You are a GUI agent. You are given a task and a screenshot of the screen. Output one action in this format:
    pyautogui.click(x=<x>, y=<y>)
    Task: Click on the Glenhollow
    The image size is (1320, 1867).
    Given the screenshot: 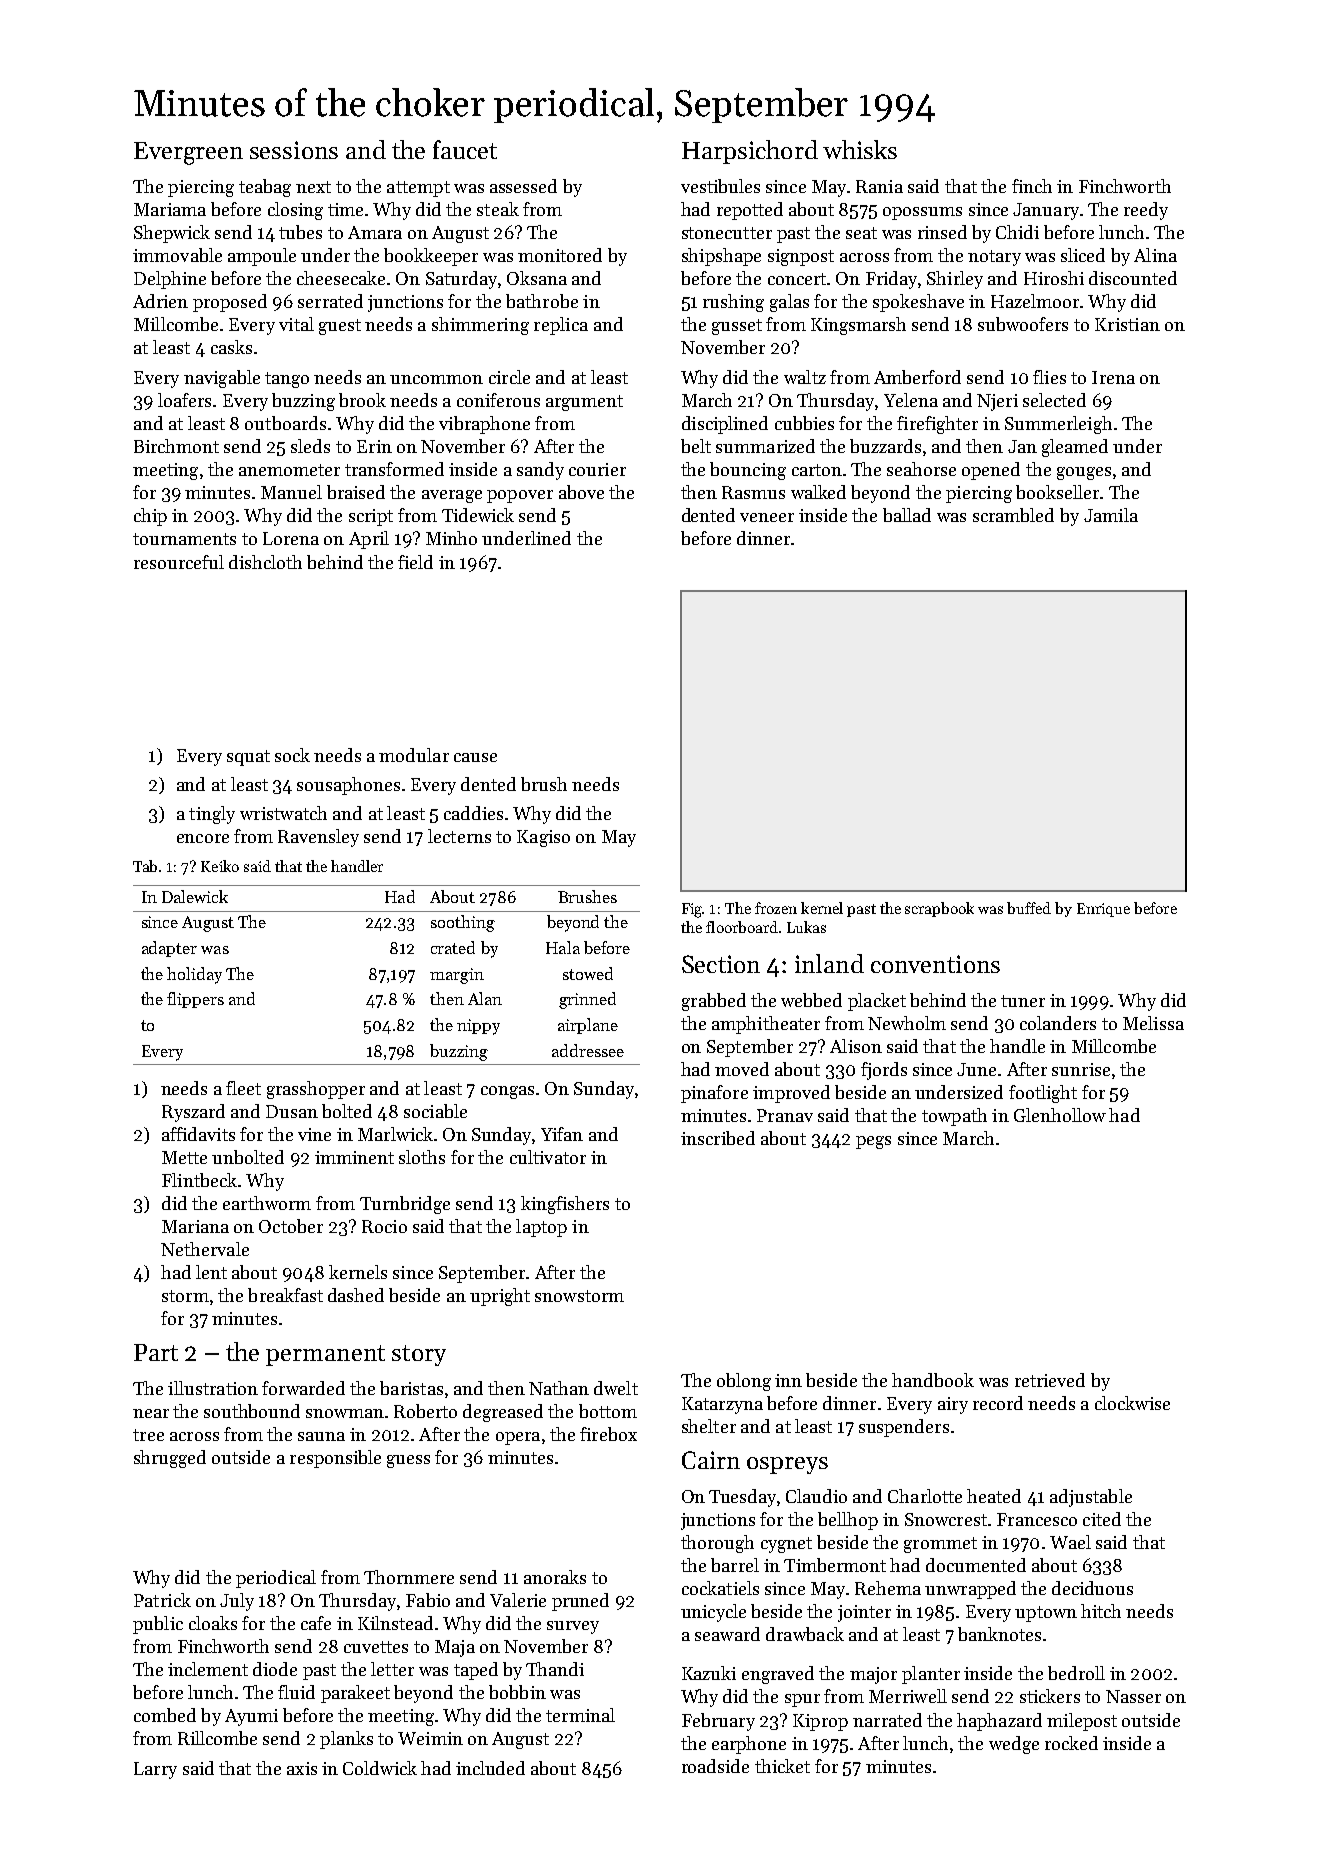 What is the action you would take?
    pyautogui.click(x=1060, y=1115)
